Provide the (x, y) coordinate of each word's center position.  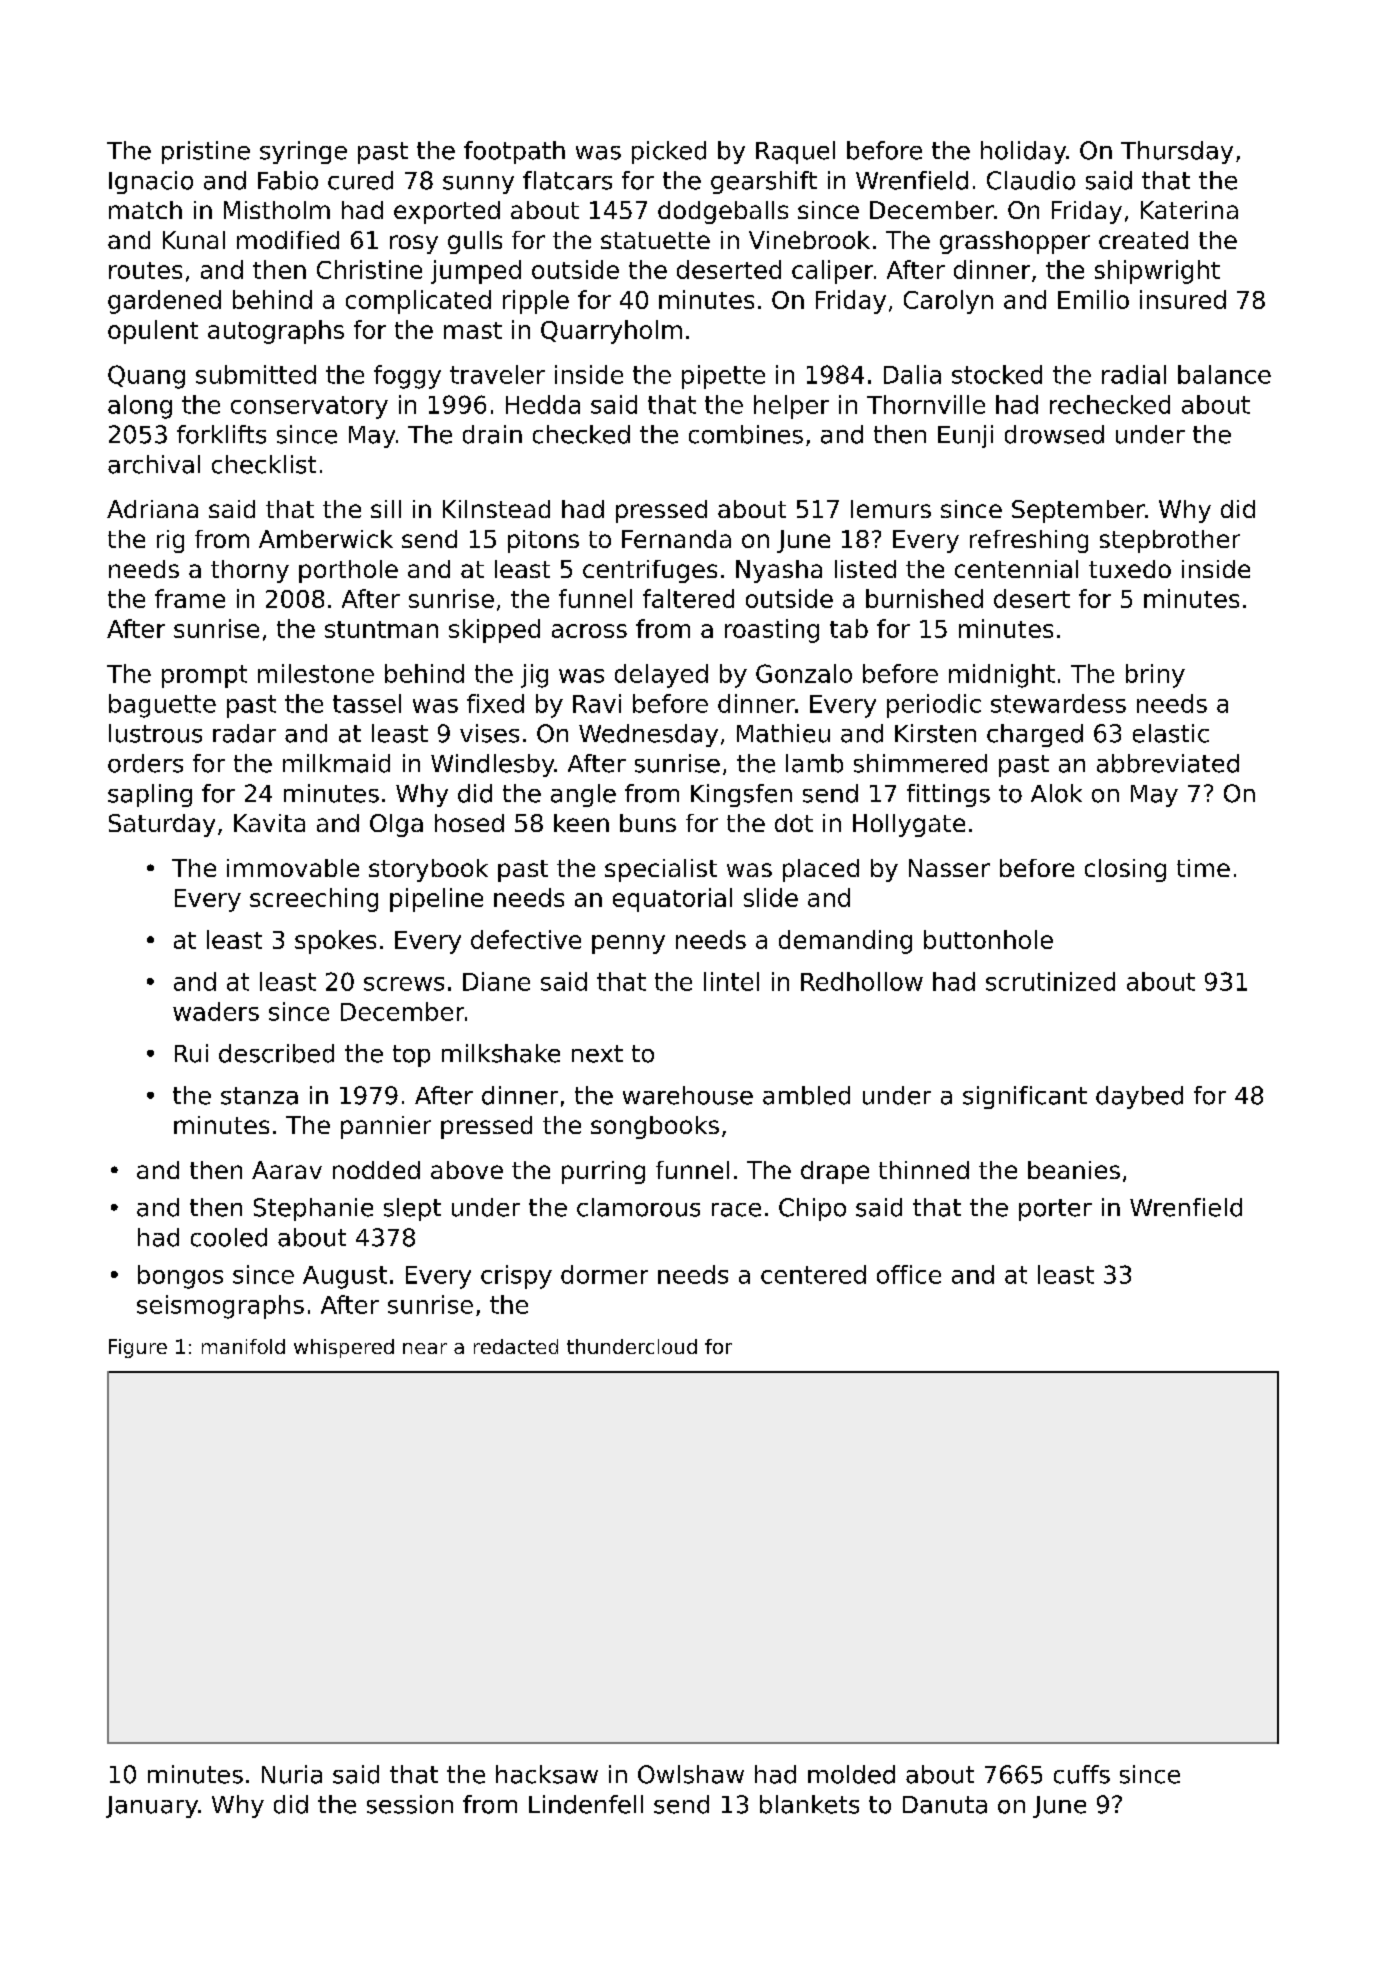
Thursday (1177, 152)
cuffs (1082, 1774)
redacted (516, 1346)
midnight (1002, 676)
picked (669, 152)
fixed (495, 703)
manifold (243, 1346)
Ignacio (151, 182)
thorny (250, 571)
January (152, 1807)
